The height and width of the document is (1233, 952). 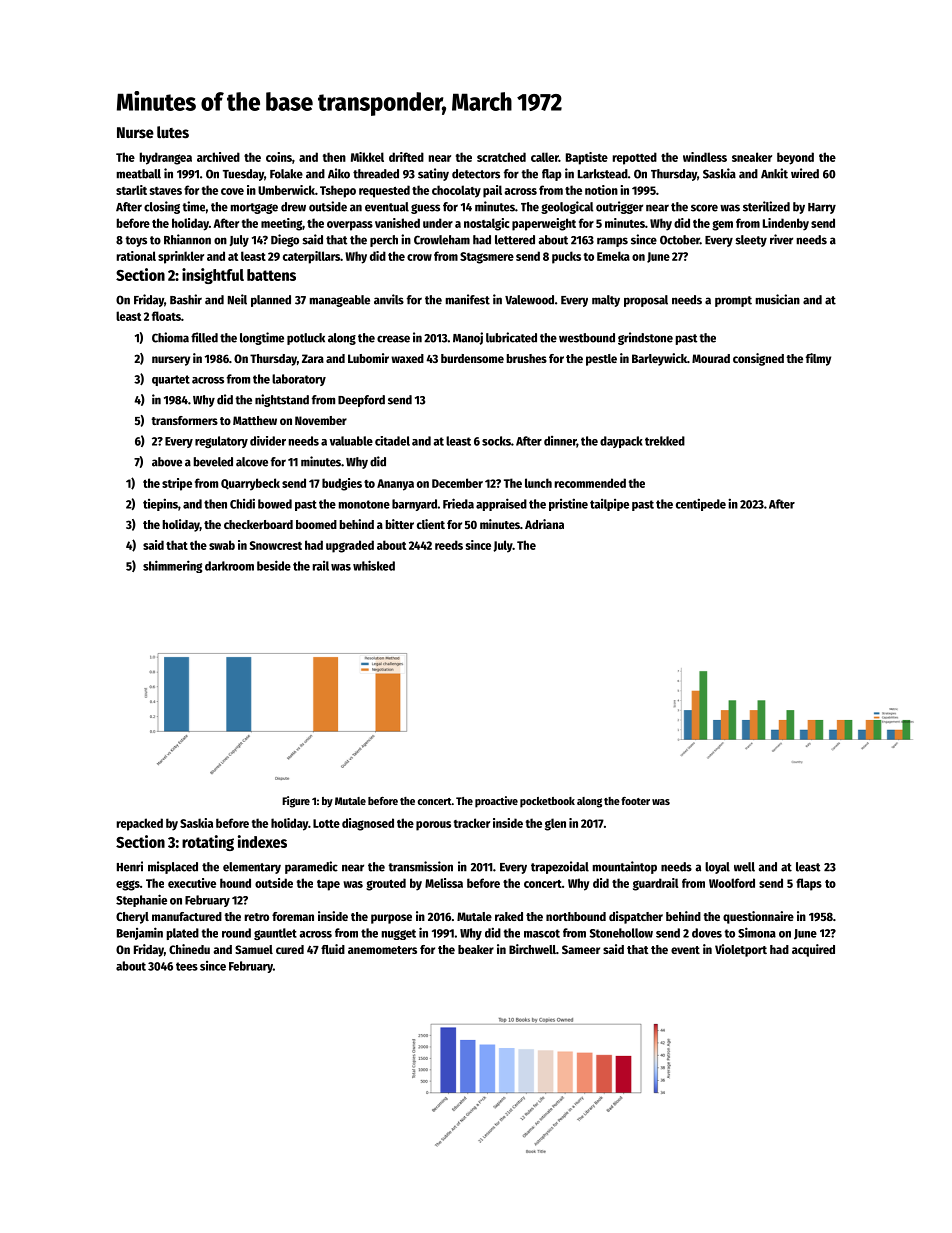 What do you see at coordinates (187, 966) in the document?
I see `tees` at bounding box center [187, 966].
